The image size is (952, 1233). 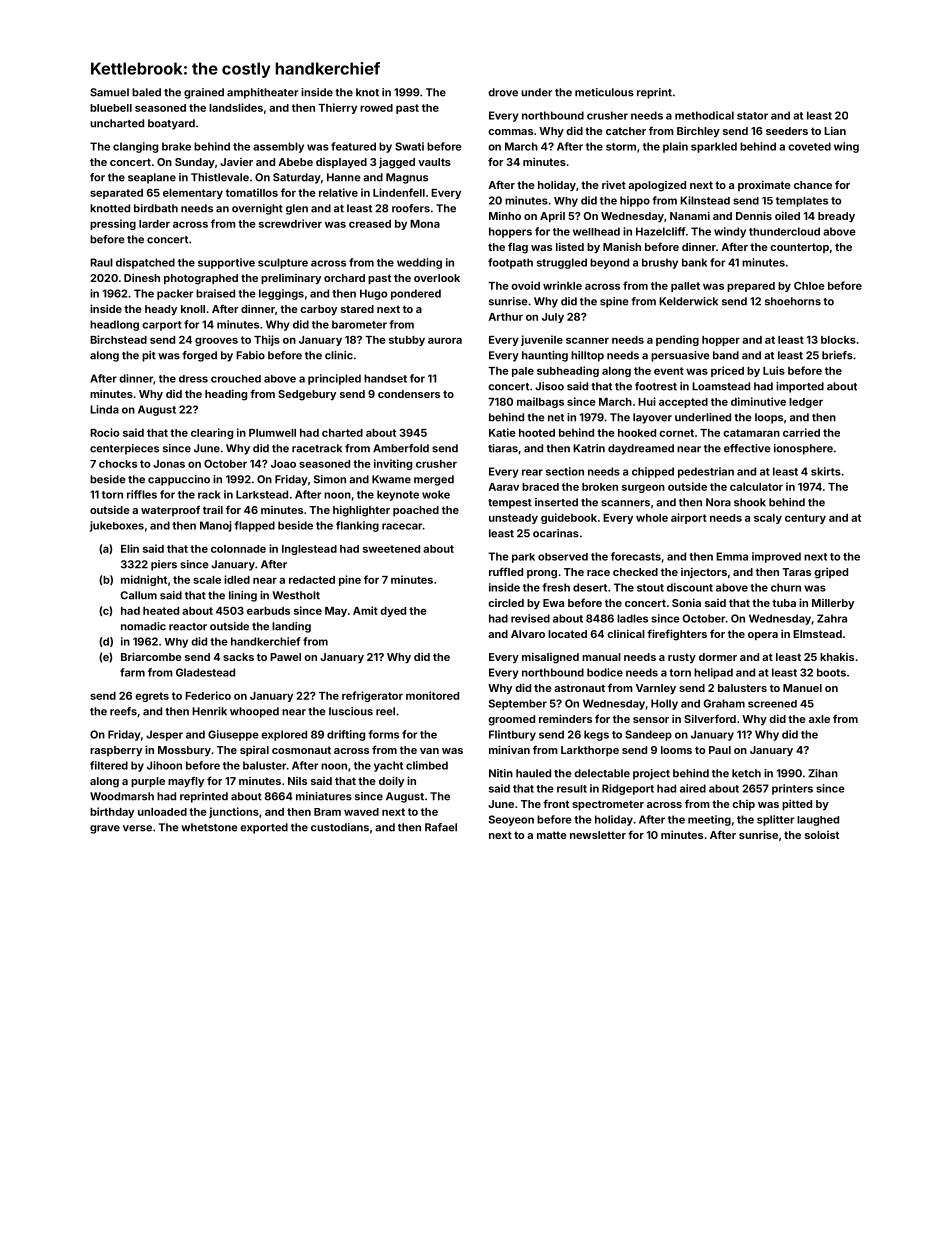 I want to click on exported, so click(x=264, y=828).
